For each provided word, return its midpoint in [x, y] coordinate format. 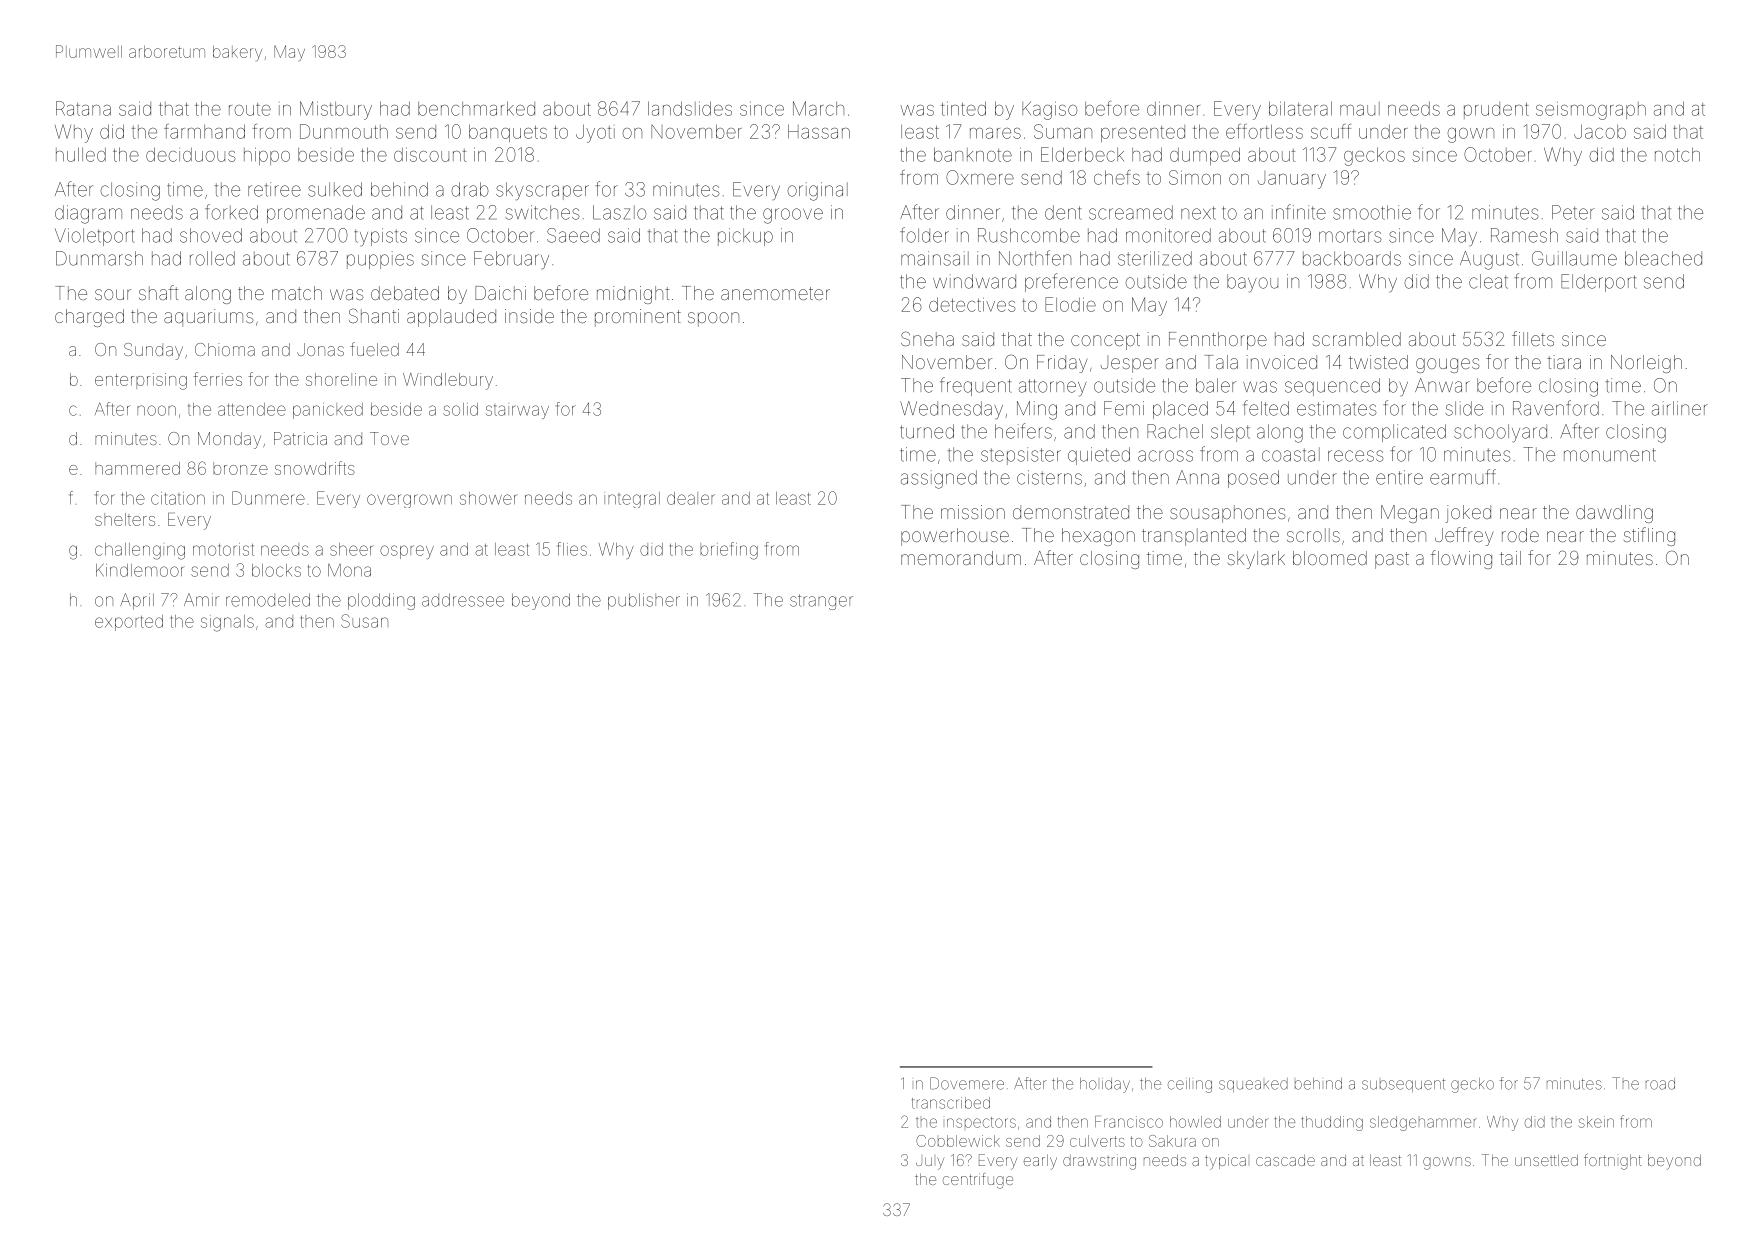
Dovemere [967, 1083]
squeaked [1253, 1085]
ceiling [1190, 1085]
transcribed [951, 1103]
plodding [381, 601]
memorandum [961, 558]
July [930, 1163]
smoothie [1372, 212]
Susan [364, 621]
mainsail [935, 258]
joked [1468, 514]
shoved [211, 235]
